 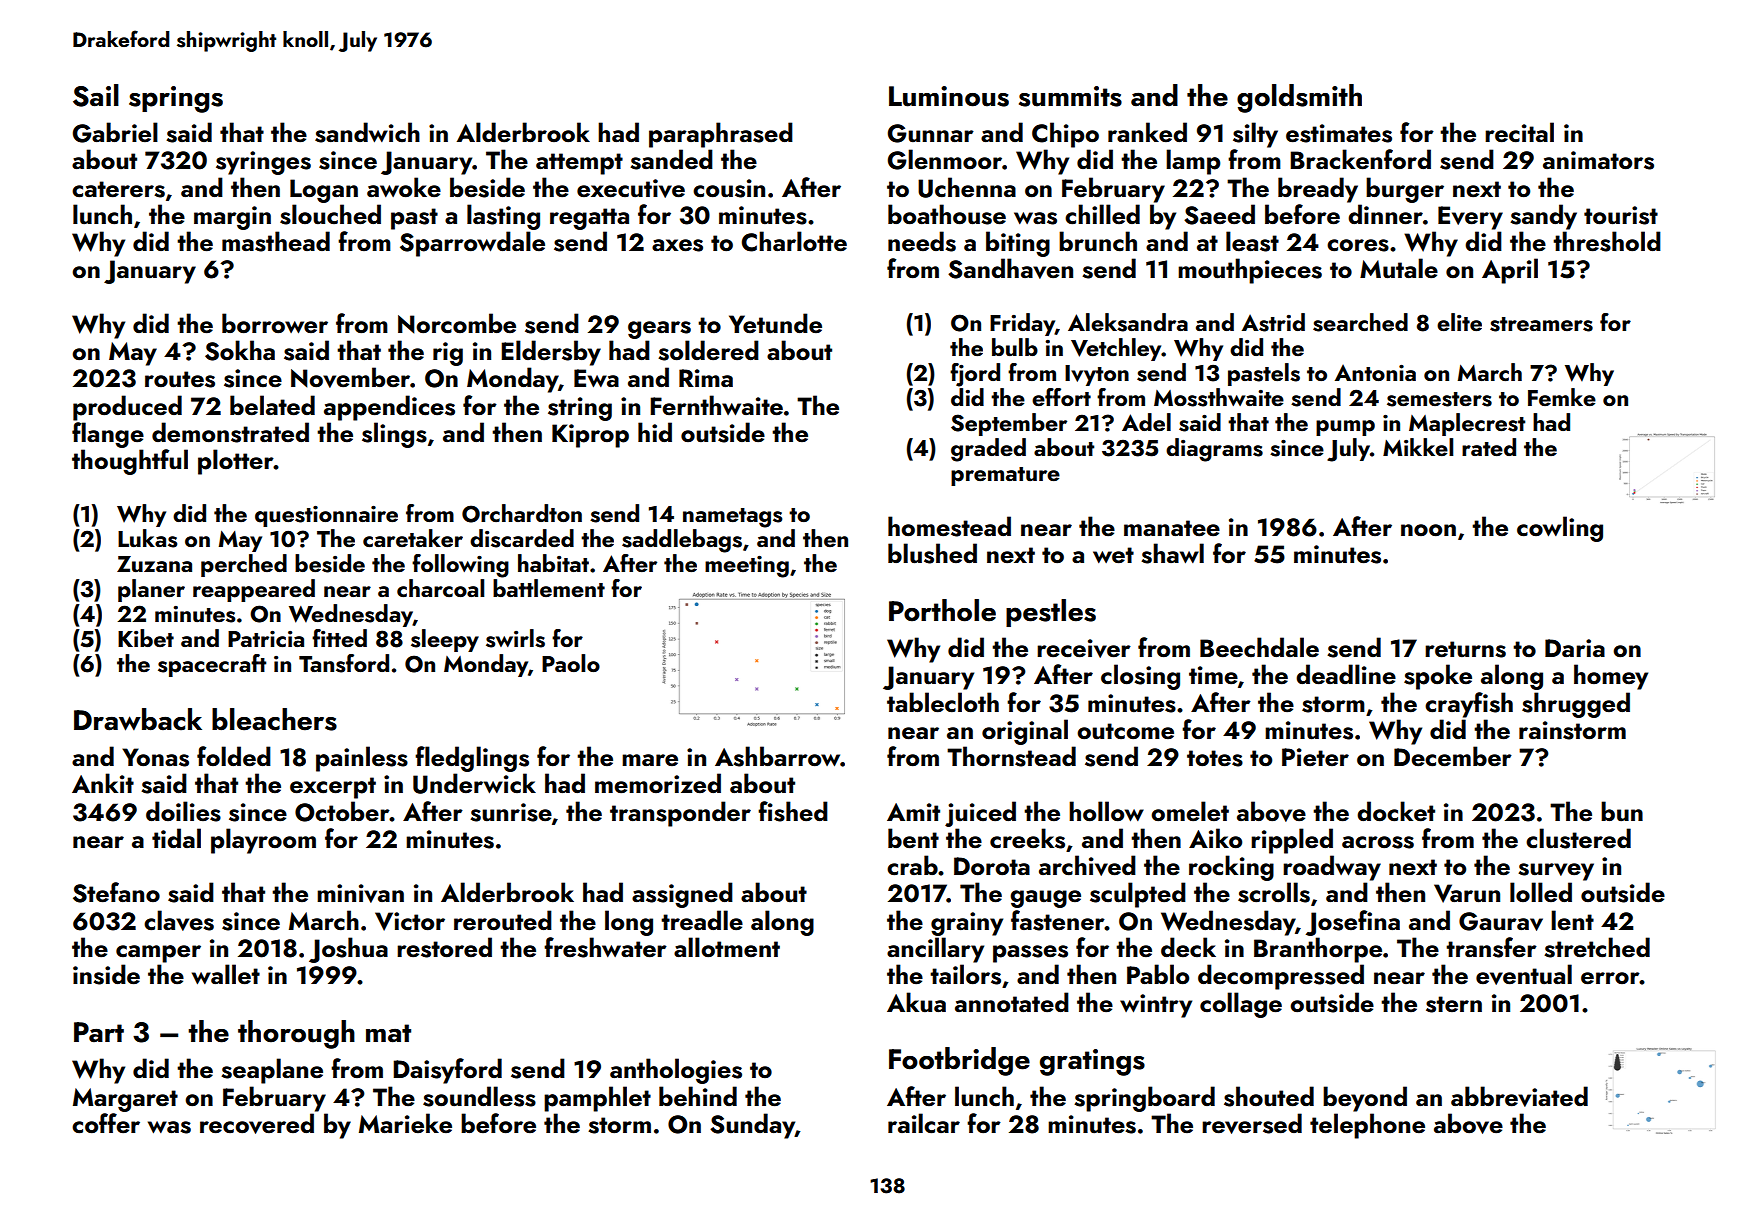 I want to click on Astrid, so click(x=1273, y=322).
